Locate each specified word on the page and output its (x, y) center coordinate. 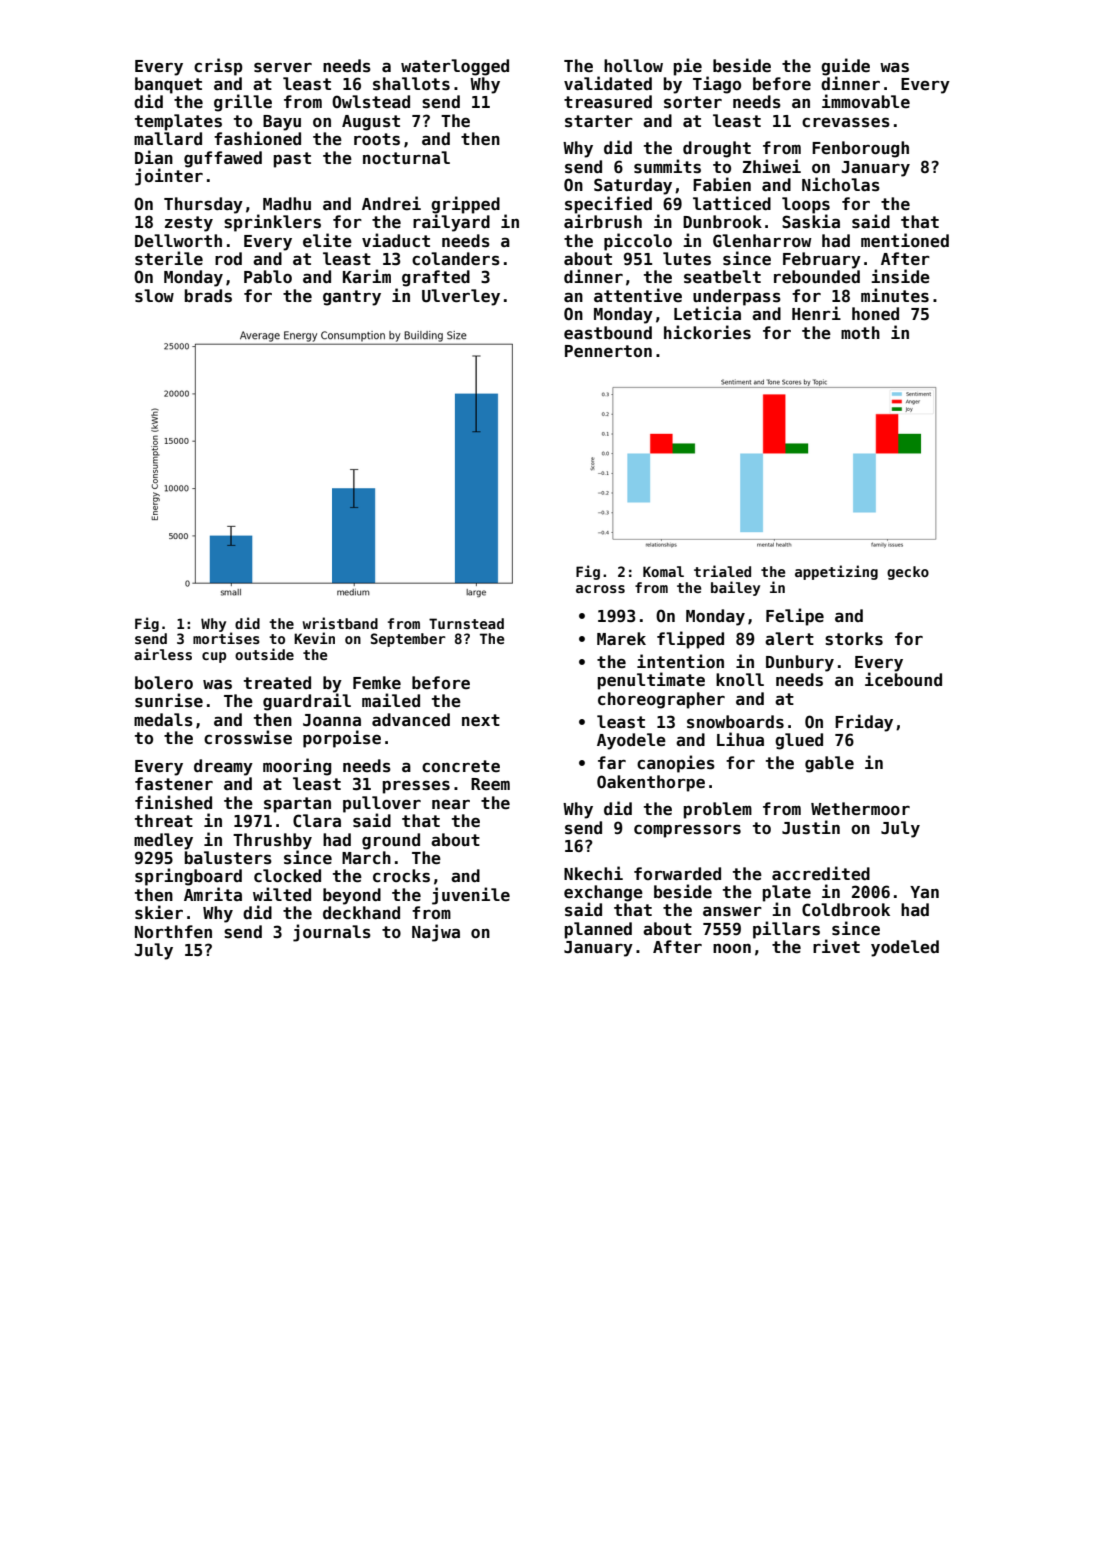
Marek (621, 639)
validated (608, 83)
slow (154, 295)
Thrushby (272, 841)
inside (900, 276)
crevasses (846, 122)
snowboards (735, 722)
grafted (436, 278)
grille (243, 103)
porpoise (342, 739)
